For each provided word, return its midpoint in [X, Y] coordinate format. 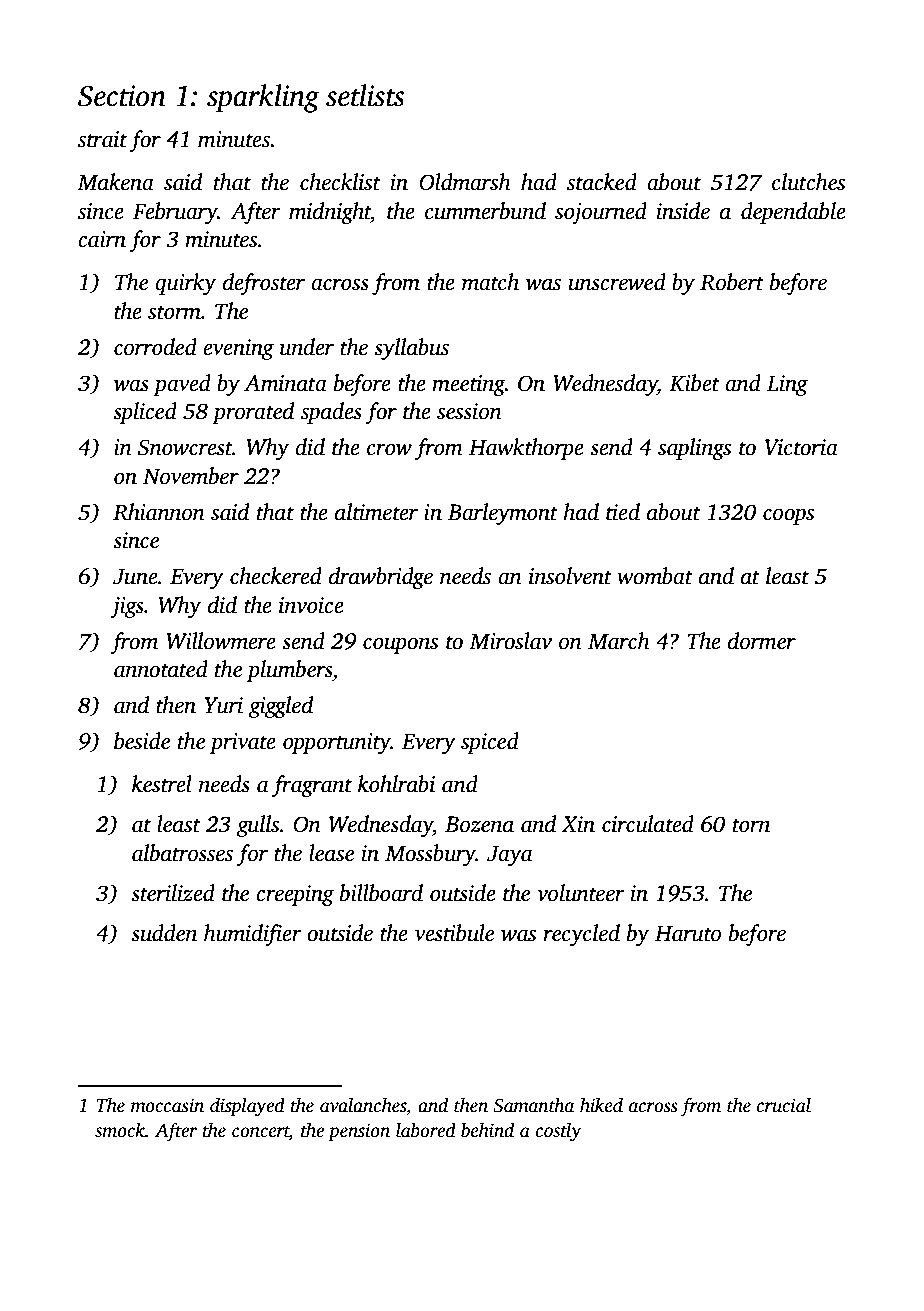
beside [142, 741]
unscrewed [617, 282]
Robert [732, 282]
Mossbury [430, 855]
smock [120, 1130]
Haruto [688, 934]
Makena [115, 182]
